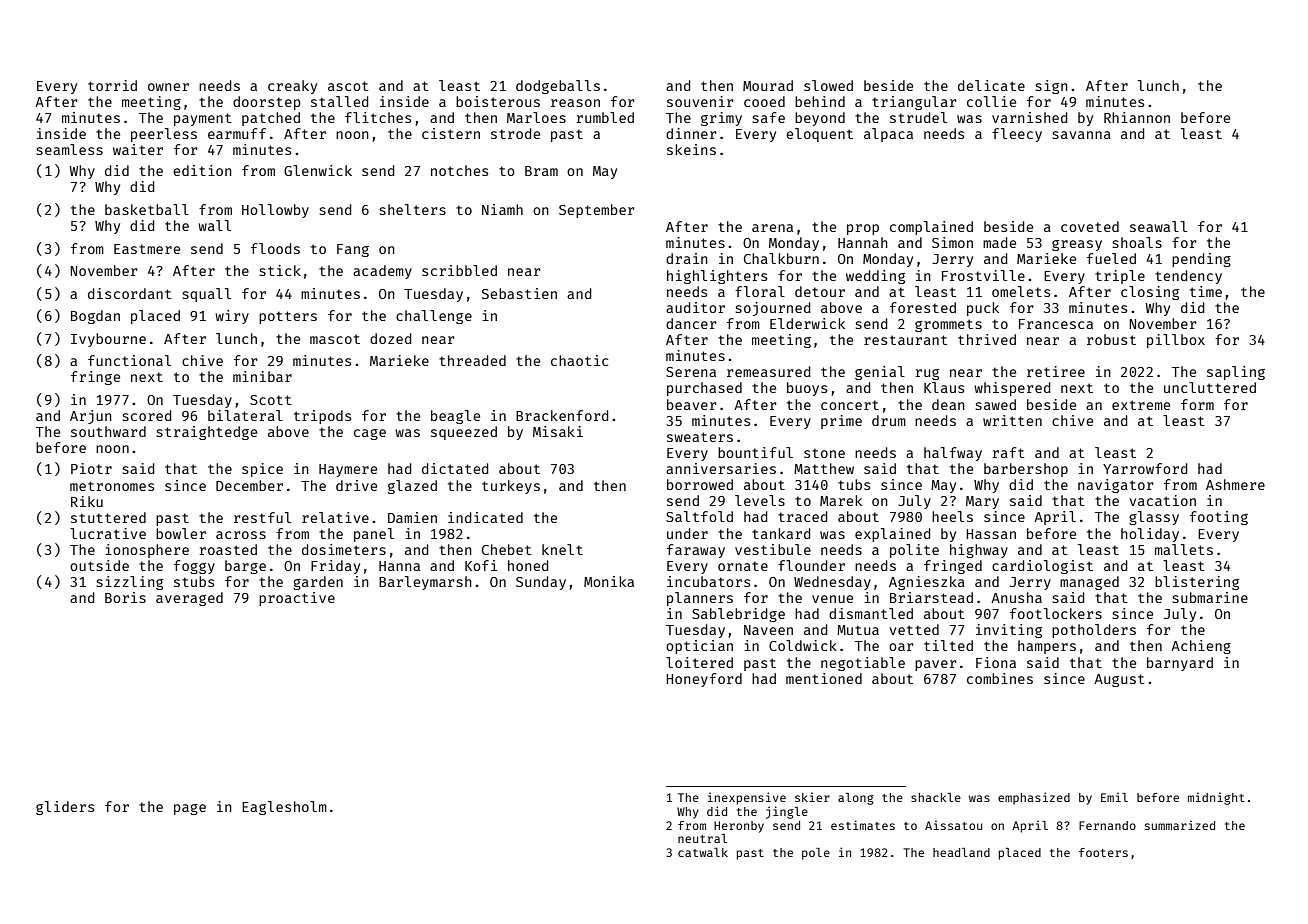 The height and width of the document is (924, 1308). What do you see at coordinates (99, 565) in the document?
I see `outside` at bounding box center [99, 565].
